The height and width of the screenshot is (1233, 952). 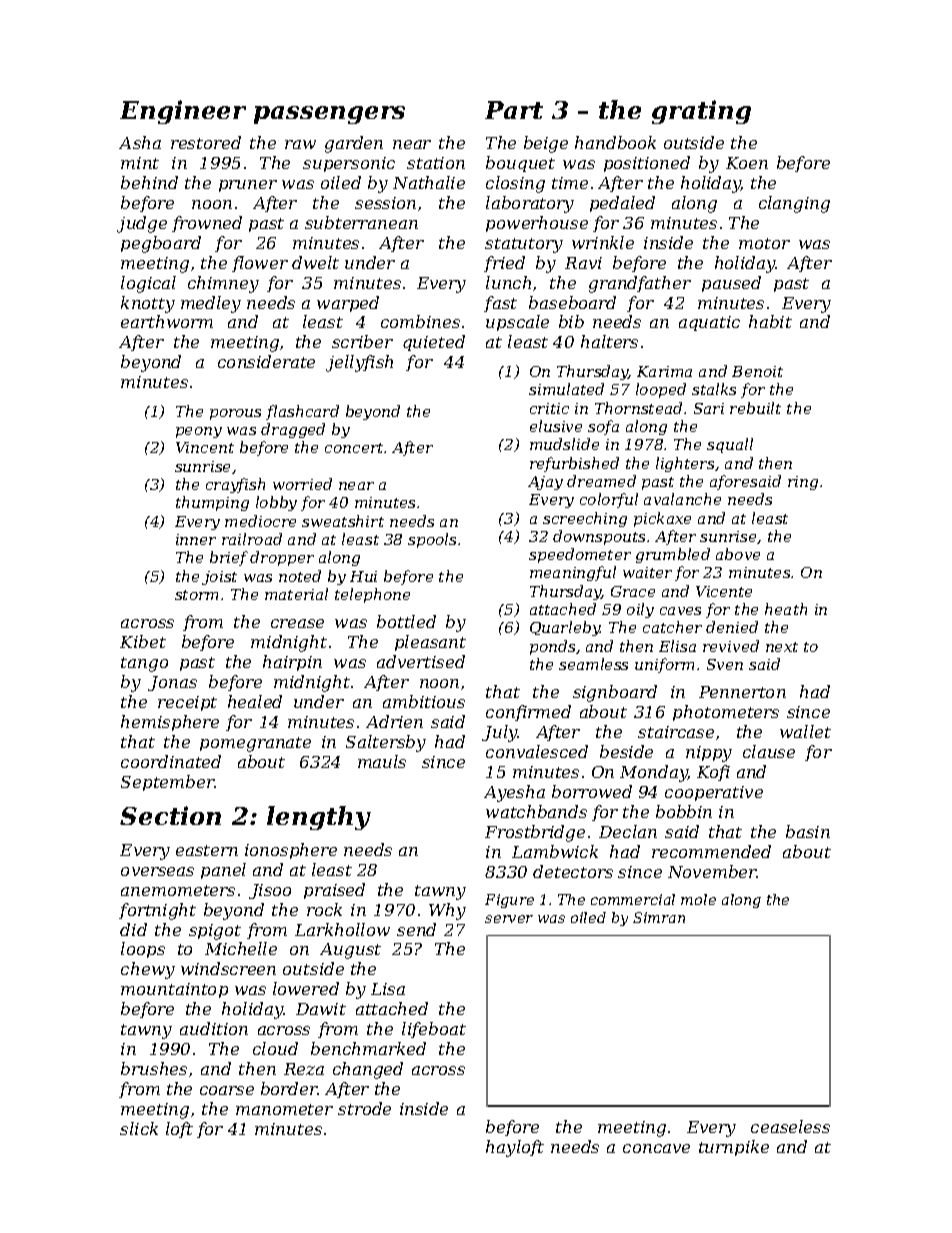 I want to click on inner, so click(x=196, y=539).
